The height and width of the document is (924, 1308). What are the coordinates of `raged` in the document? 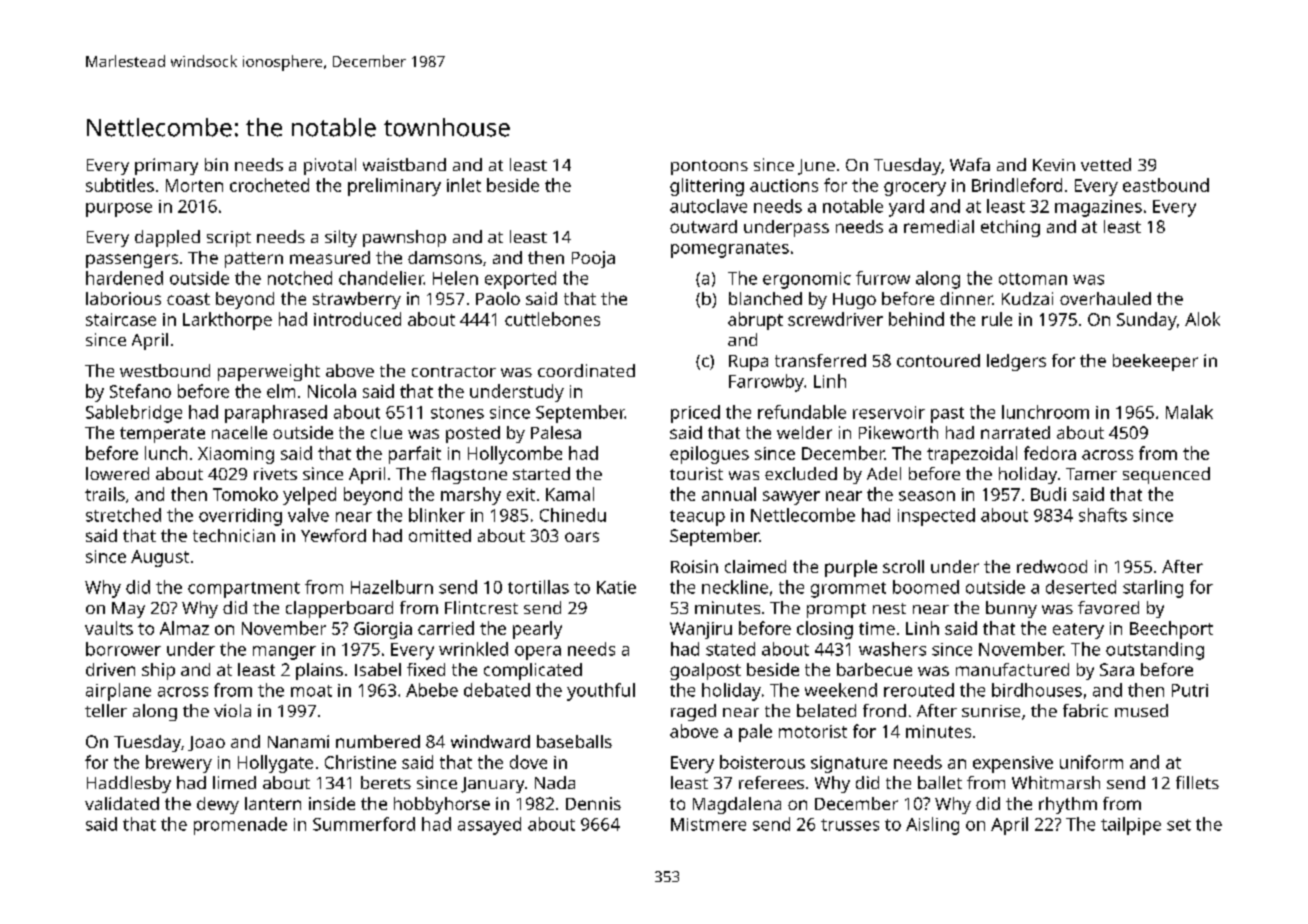 It's located at (693, 712).
